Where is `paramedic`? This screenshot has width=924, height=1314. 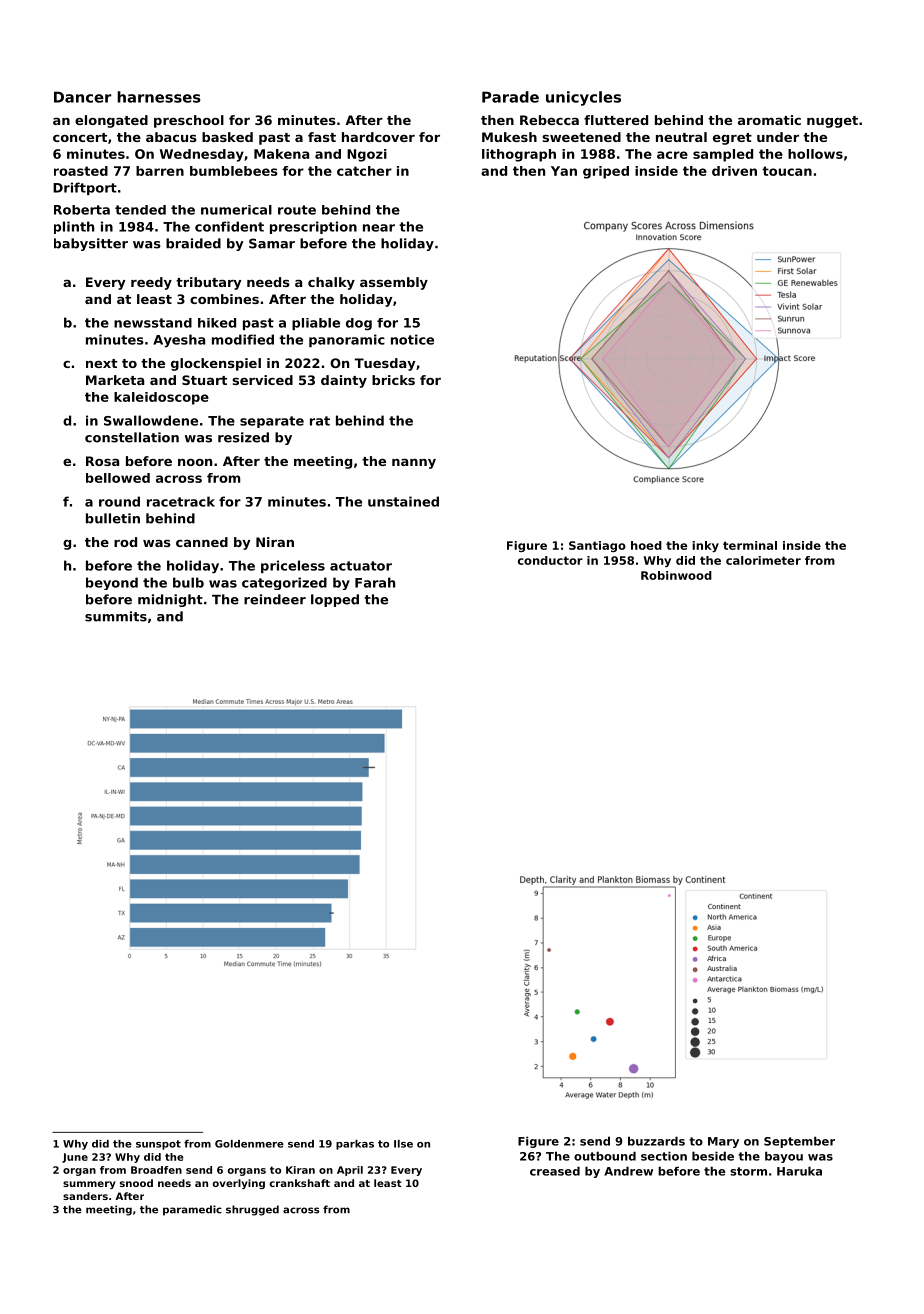 paramedic is located at coordinates (192, 1210).
